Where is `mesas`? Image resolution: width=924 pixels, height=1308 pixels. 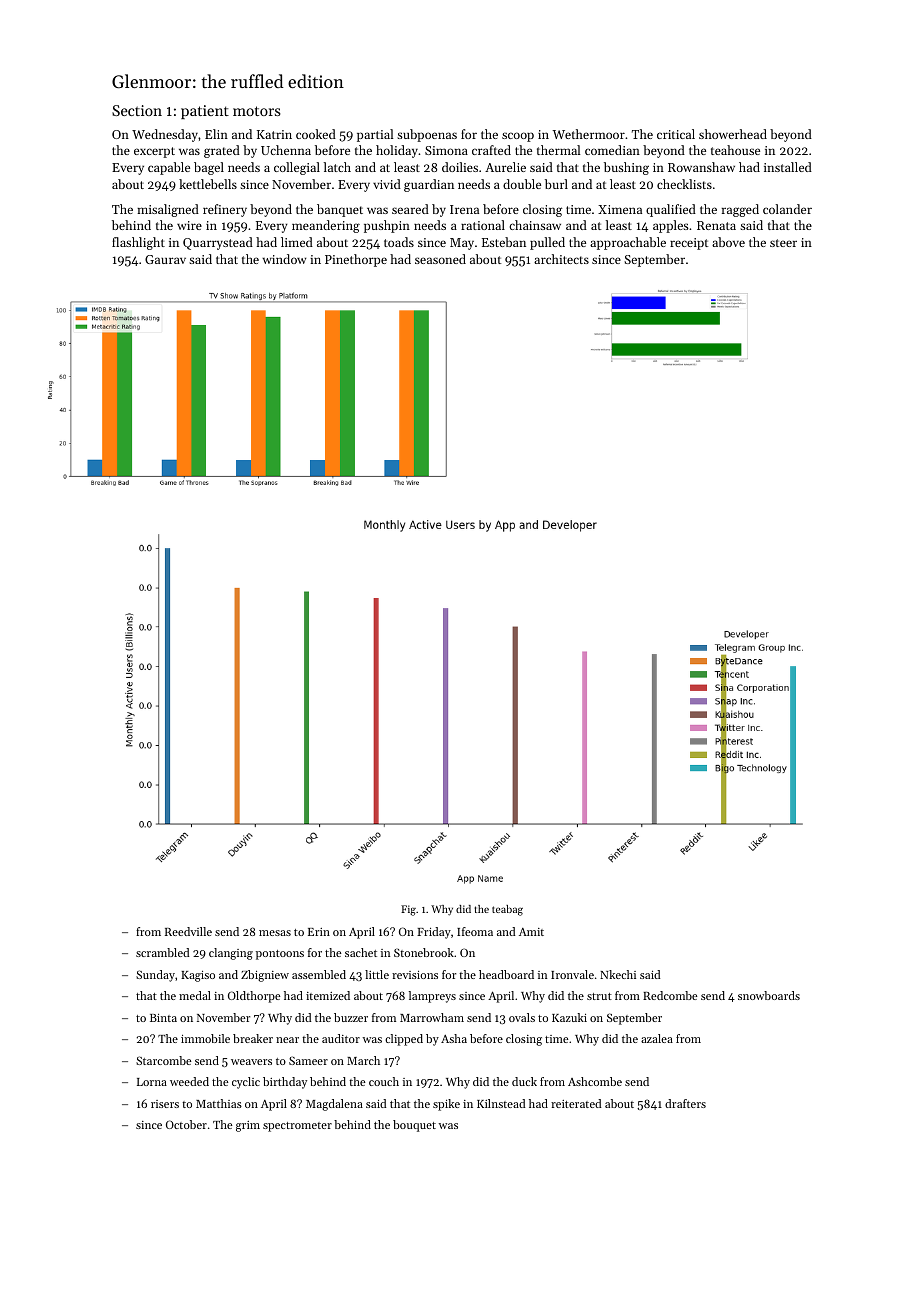
mesas is located at coordinates (275, 933).
